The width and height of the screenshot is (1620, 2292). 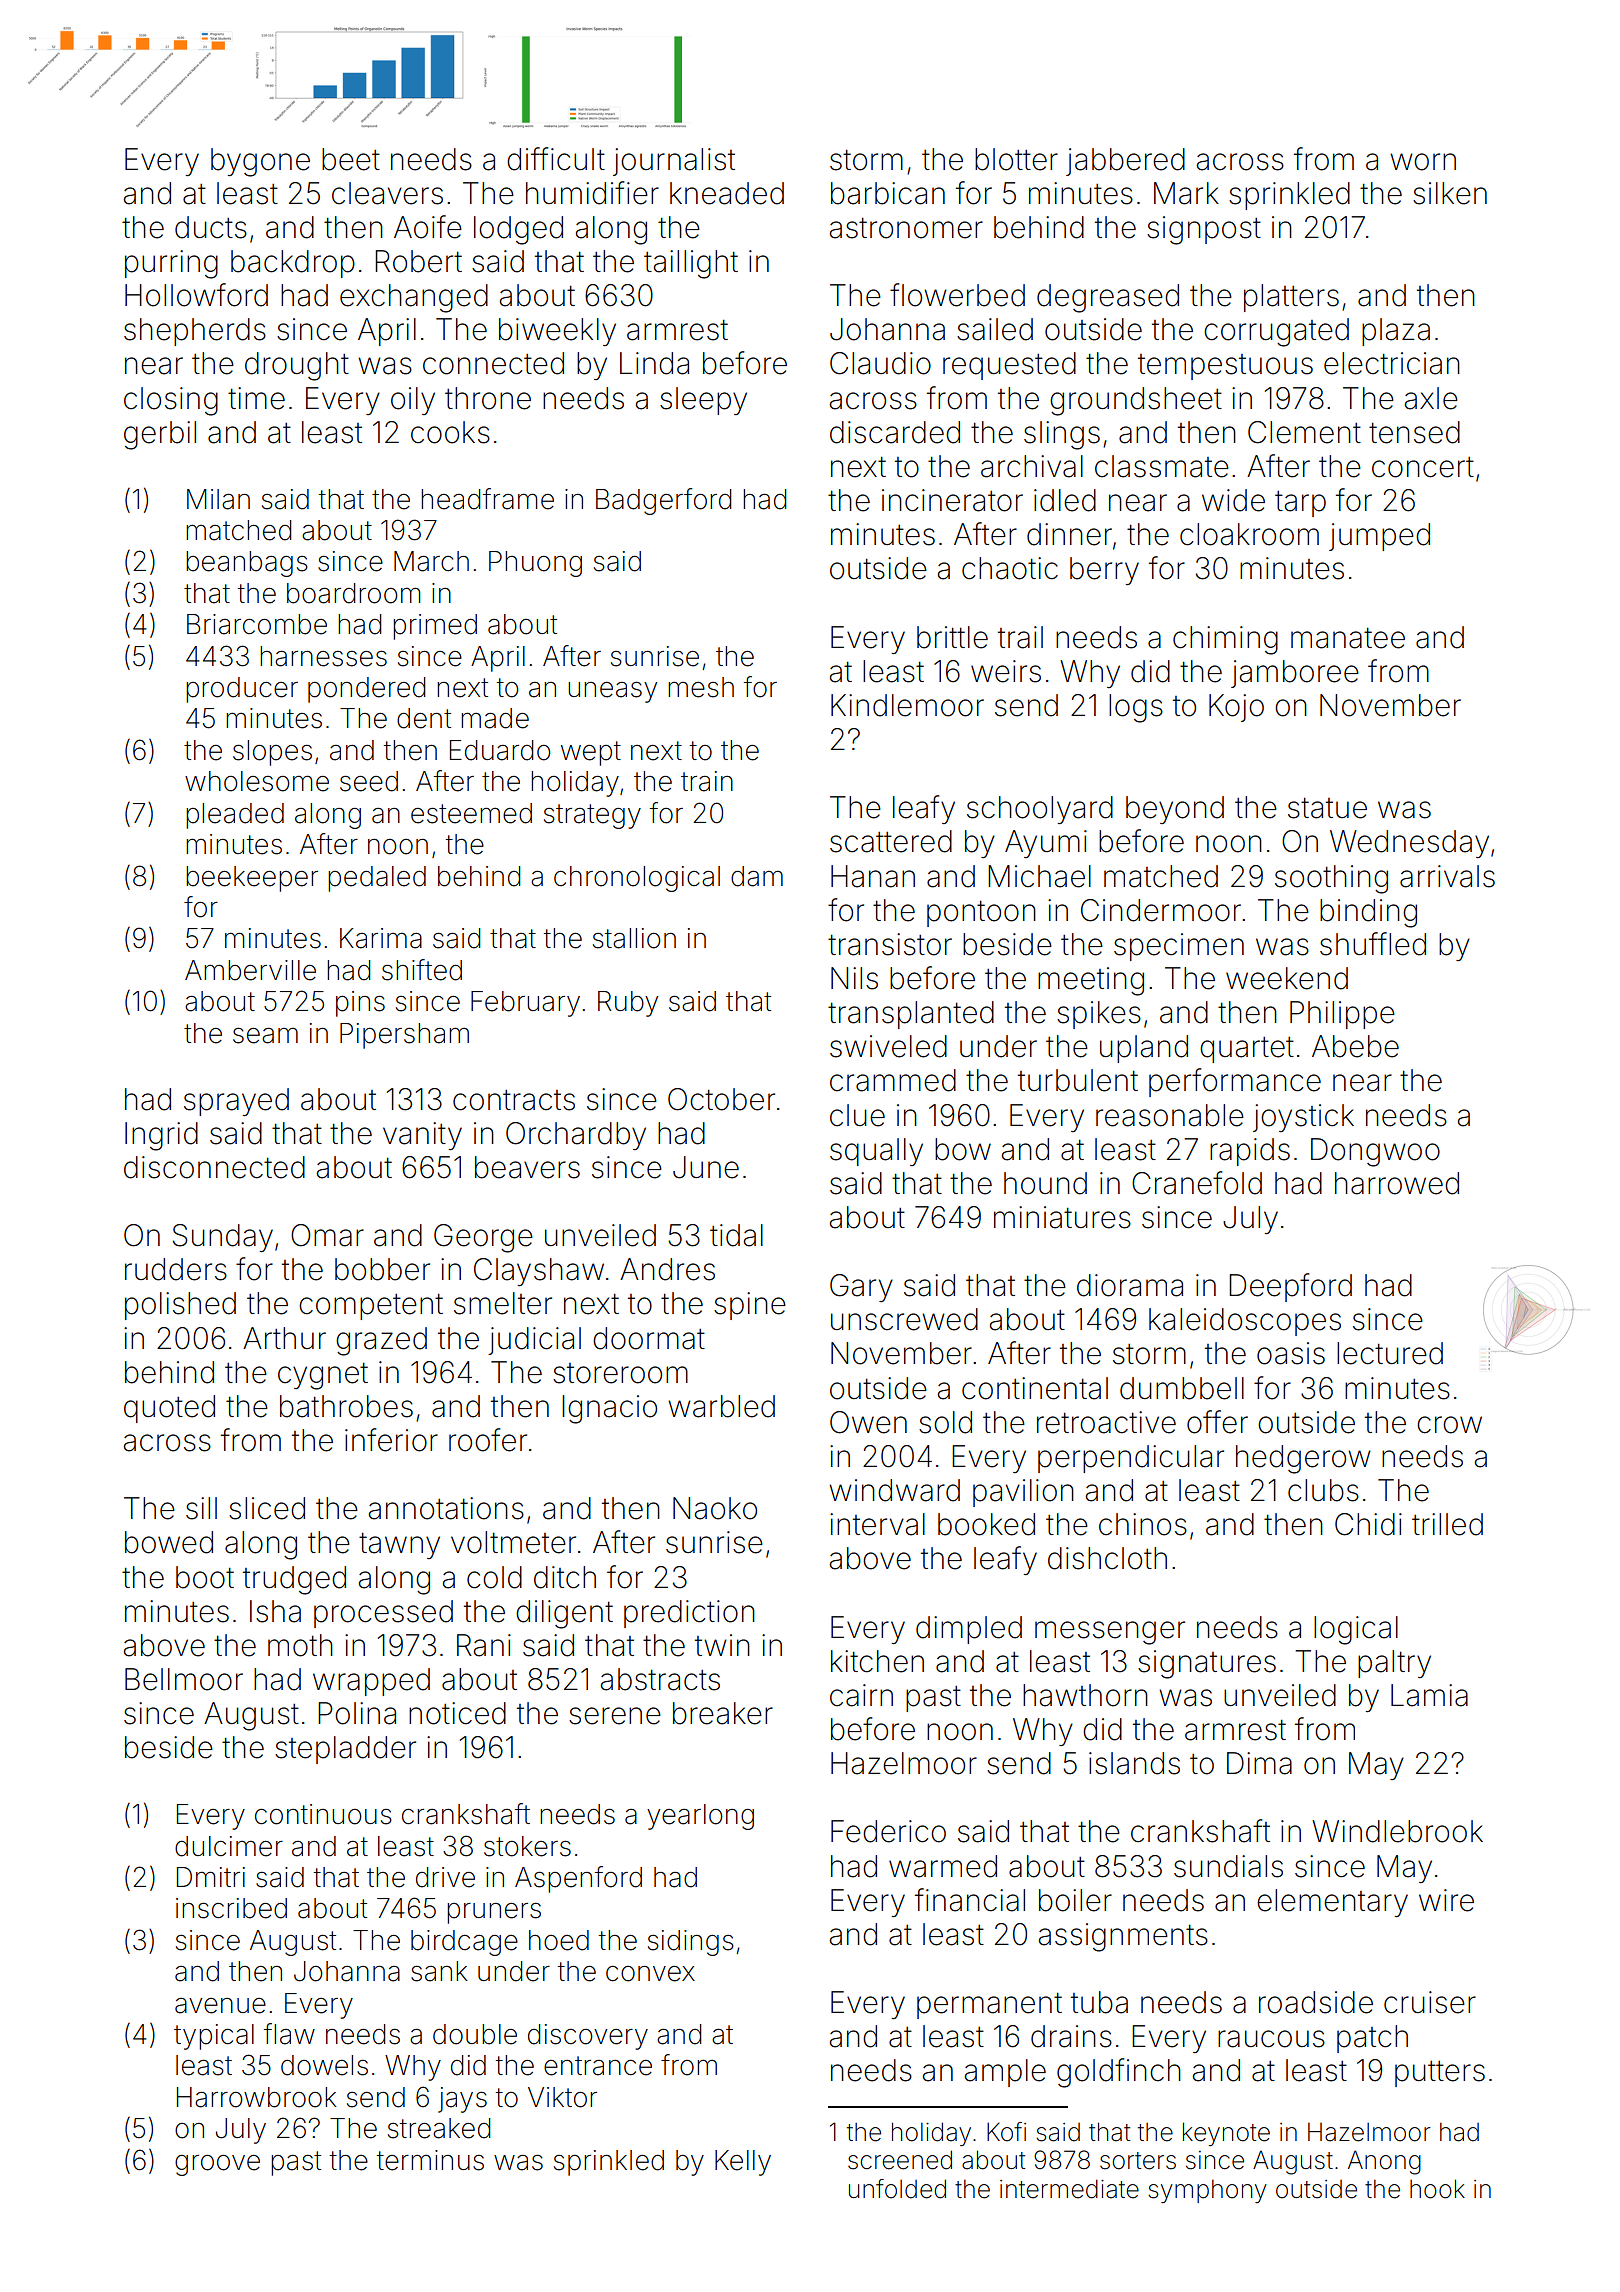 I want to click on permanent, so click(x=989, y=2006).
